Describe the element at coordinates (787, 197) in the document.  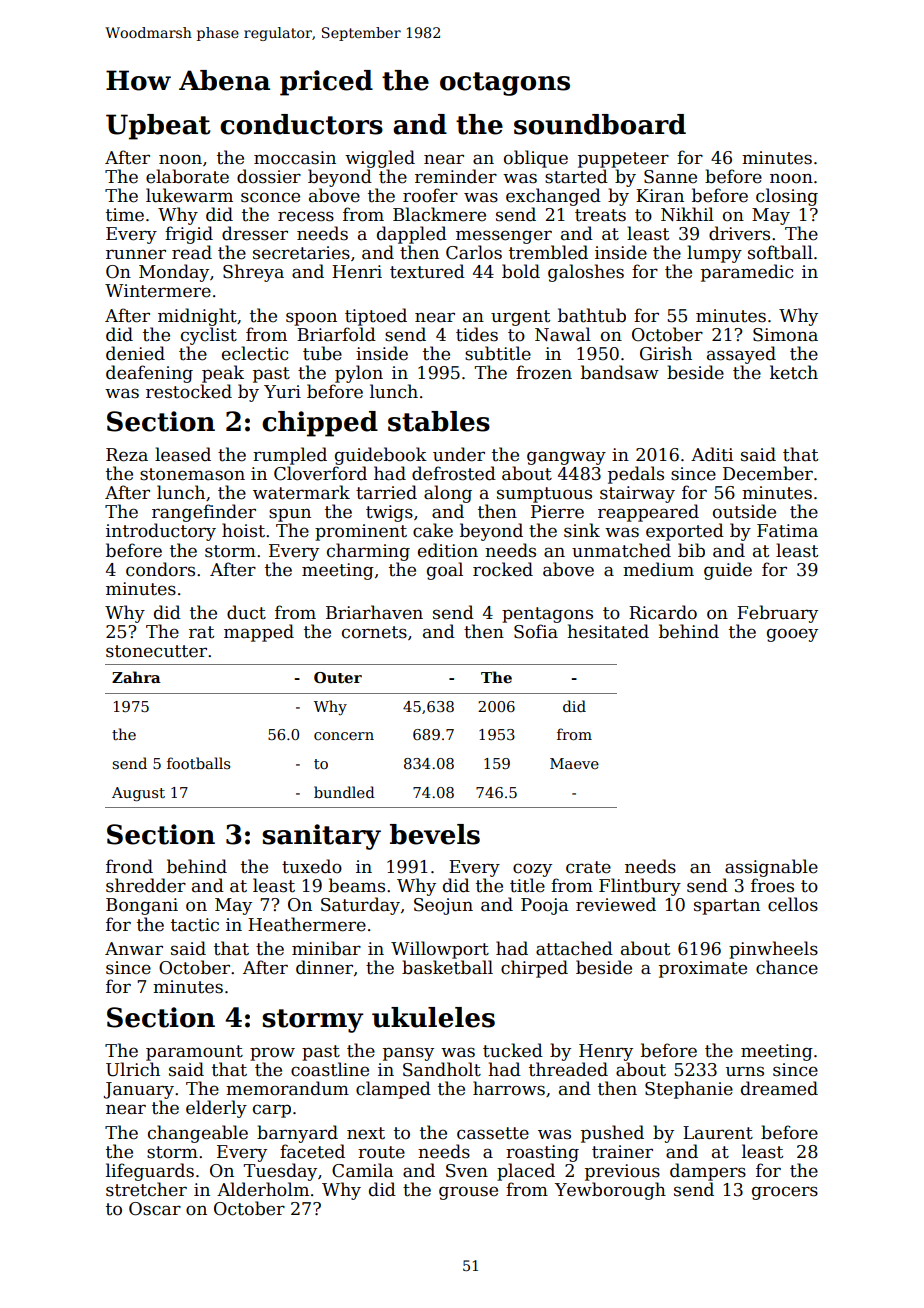
I see `closing` at that location.
